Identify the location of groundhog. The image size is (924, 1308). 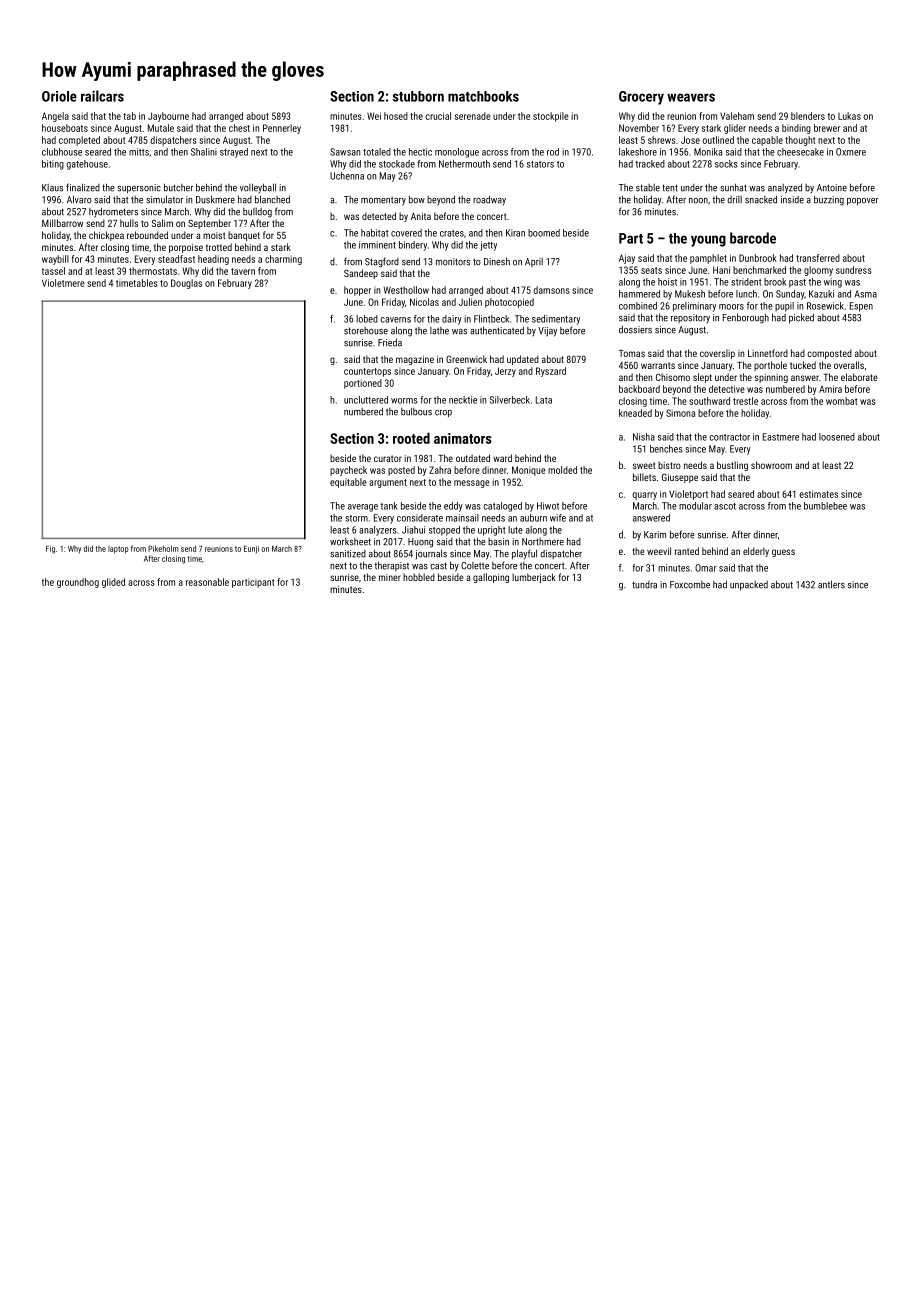
(78, 583).
